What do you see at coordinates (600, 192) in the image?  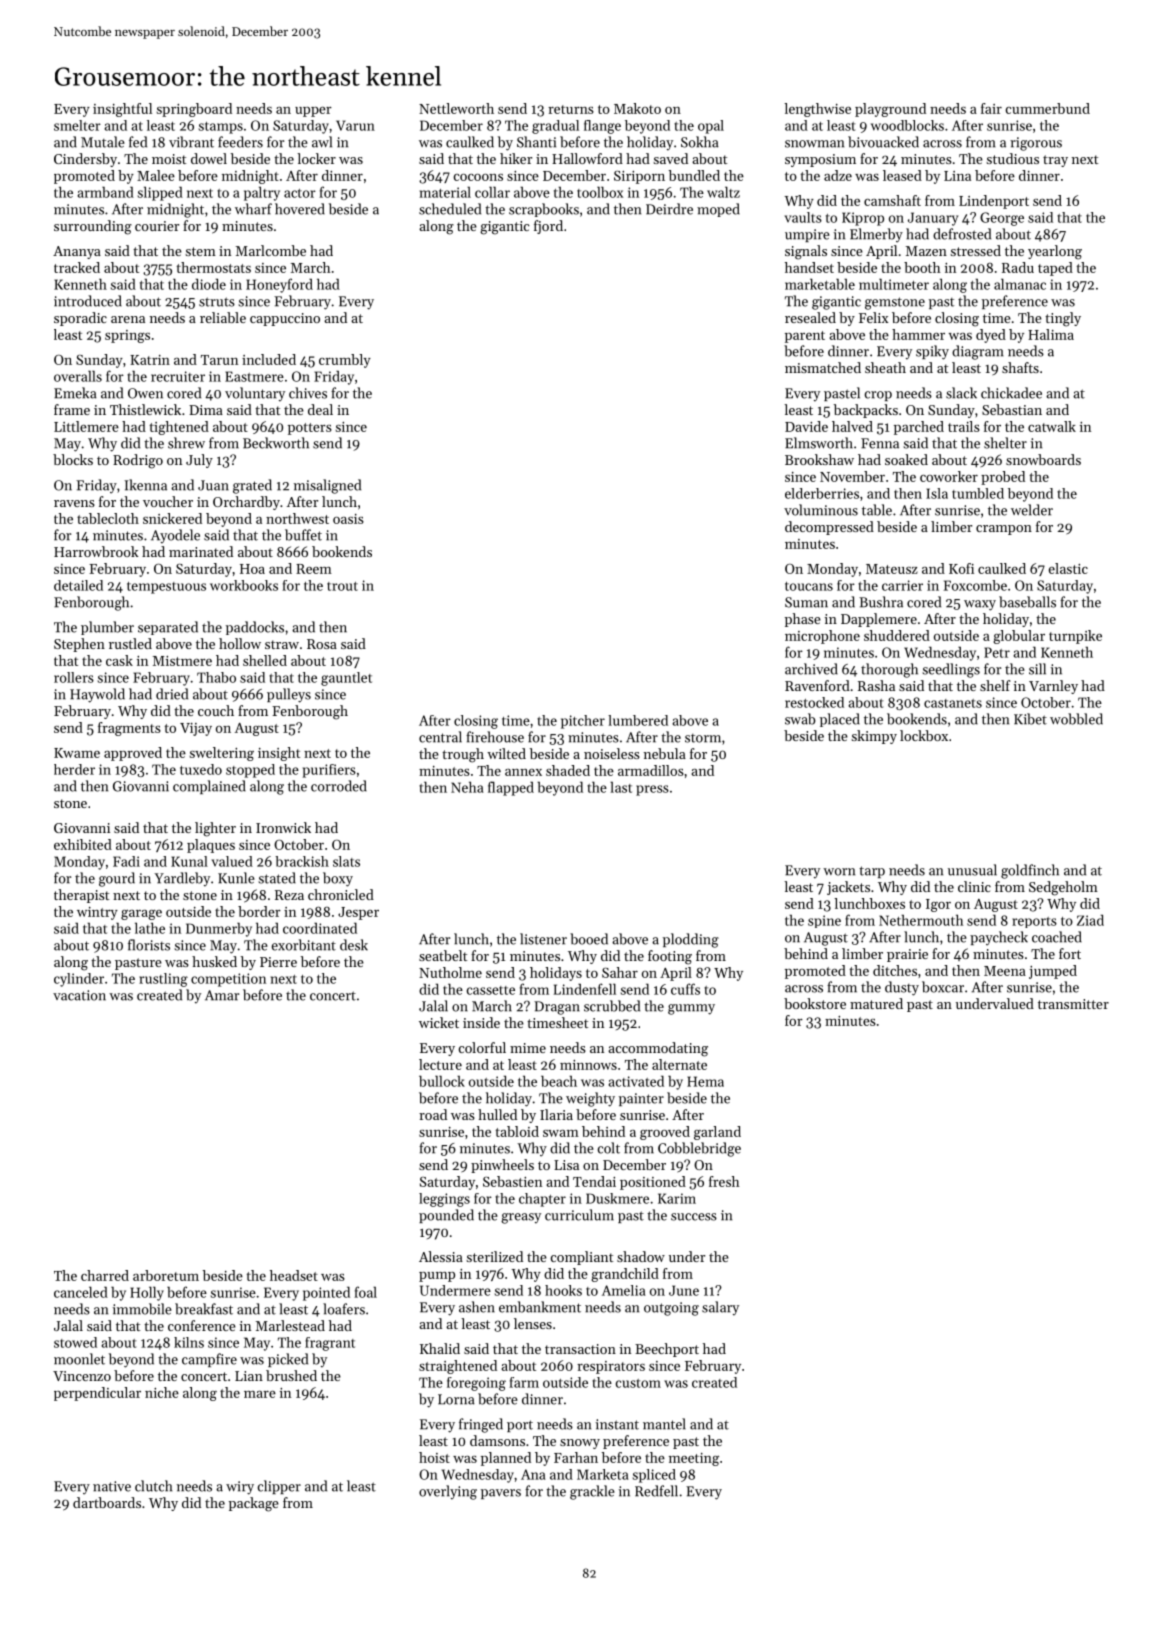 I see `toolbox` at bounding box center [600, 192].
